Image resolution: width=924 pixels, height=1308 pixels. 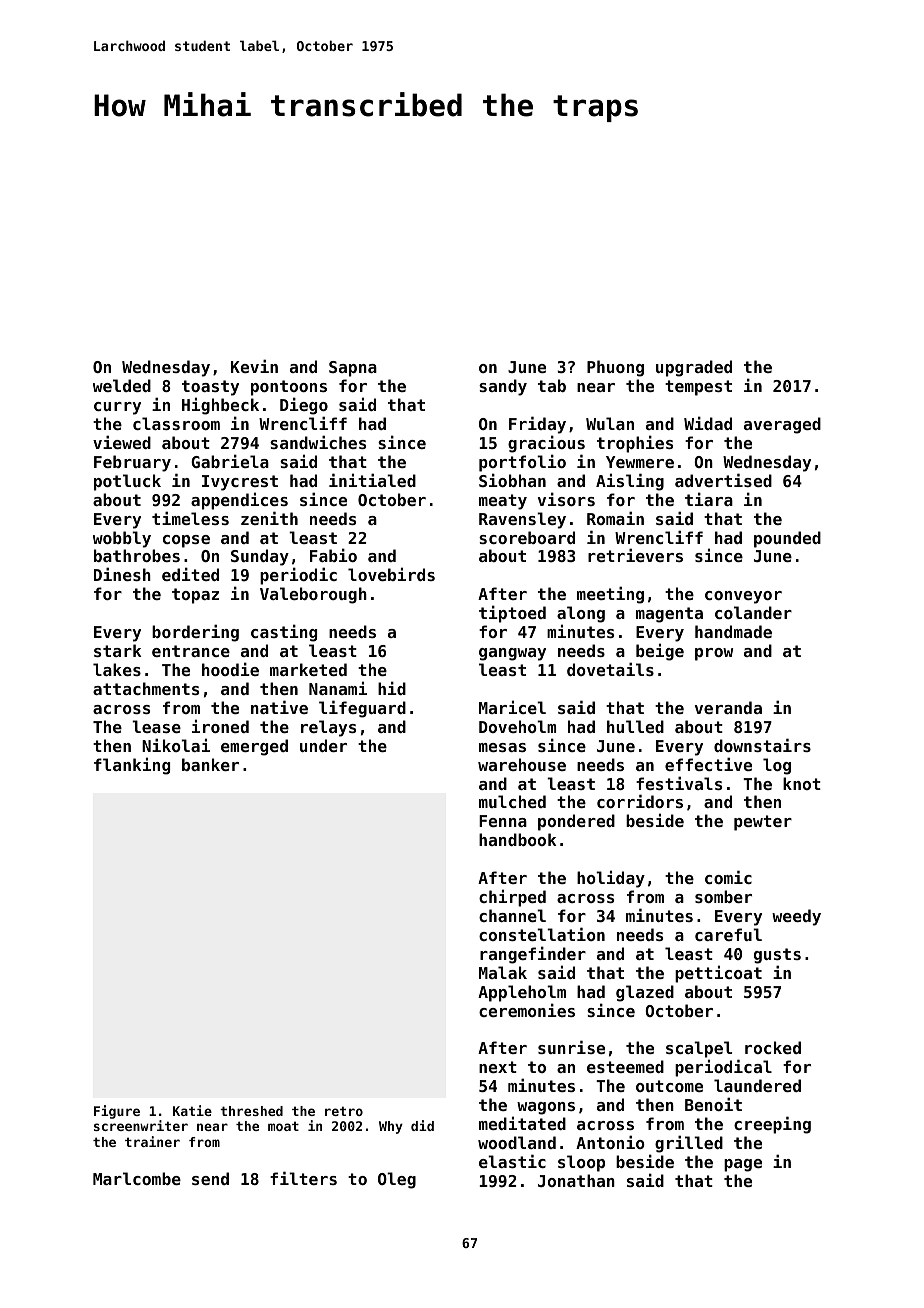 What do you see at coordinates (533, 955) in the screenshot?
I see `rangefinder` at bounding box center [533, 955].
